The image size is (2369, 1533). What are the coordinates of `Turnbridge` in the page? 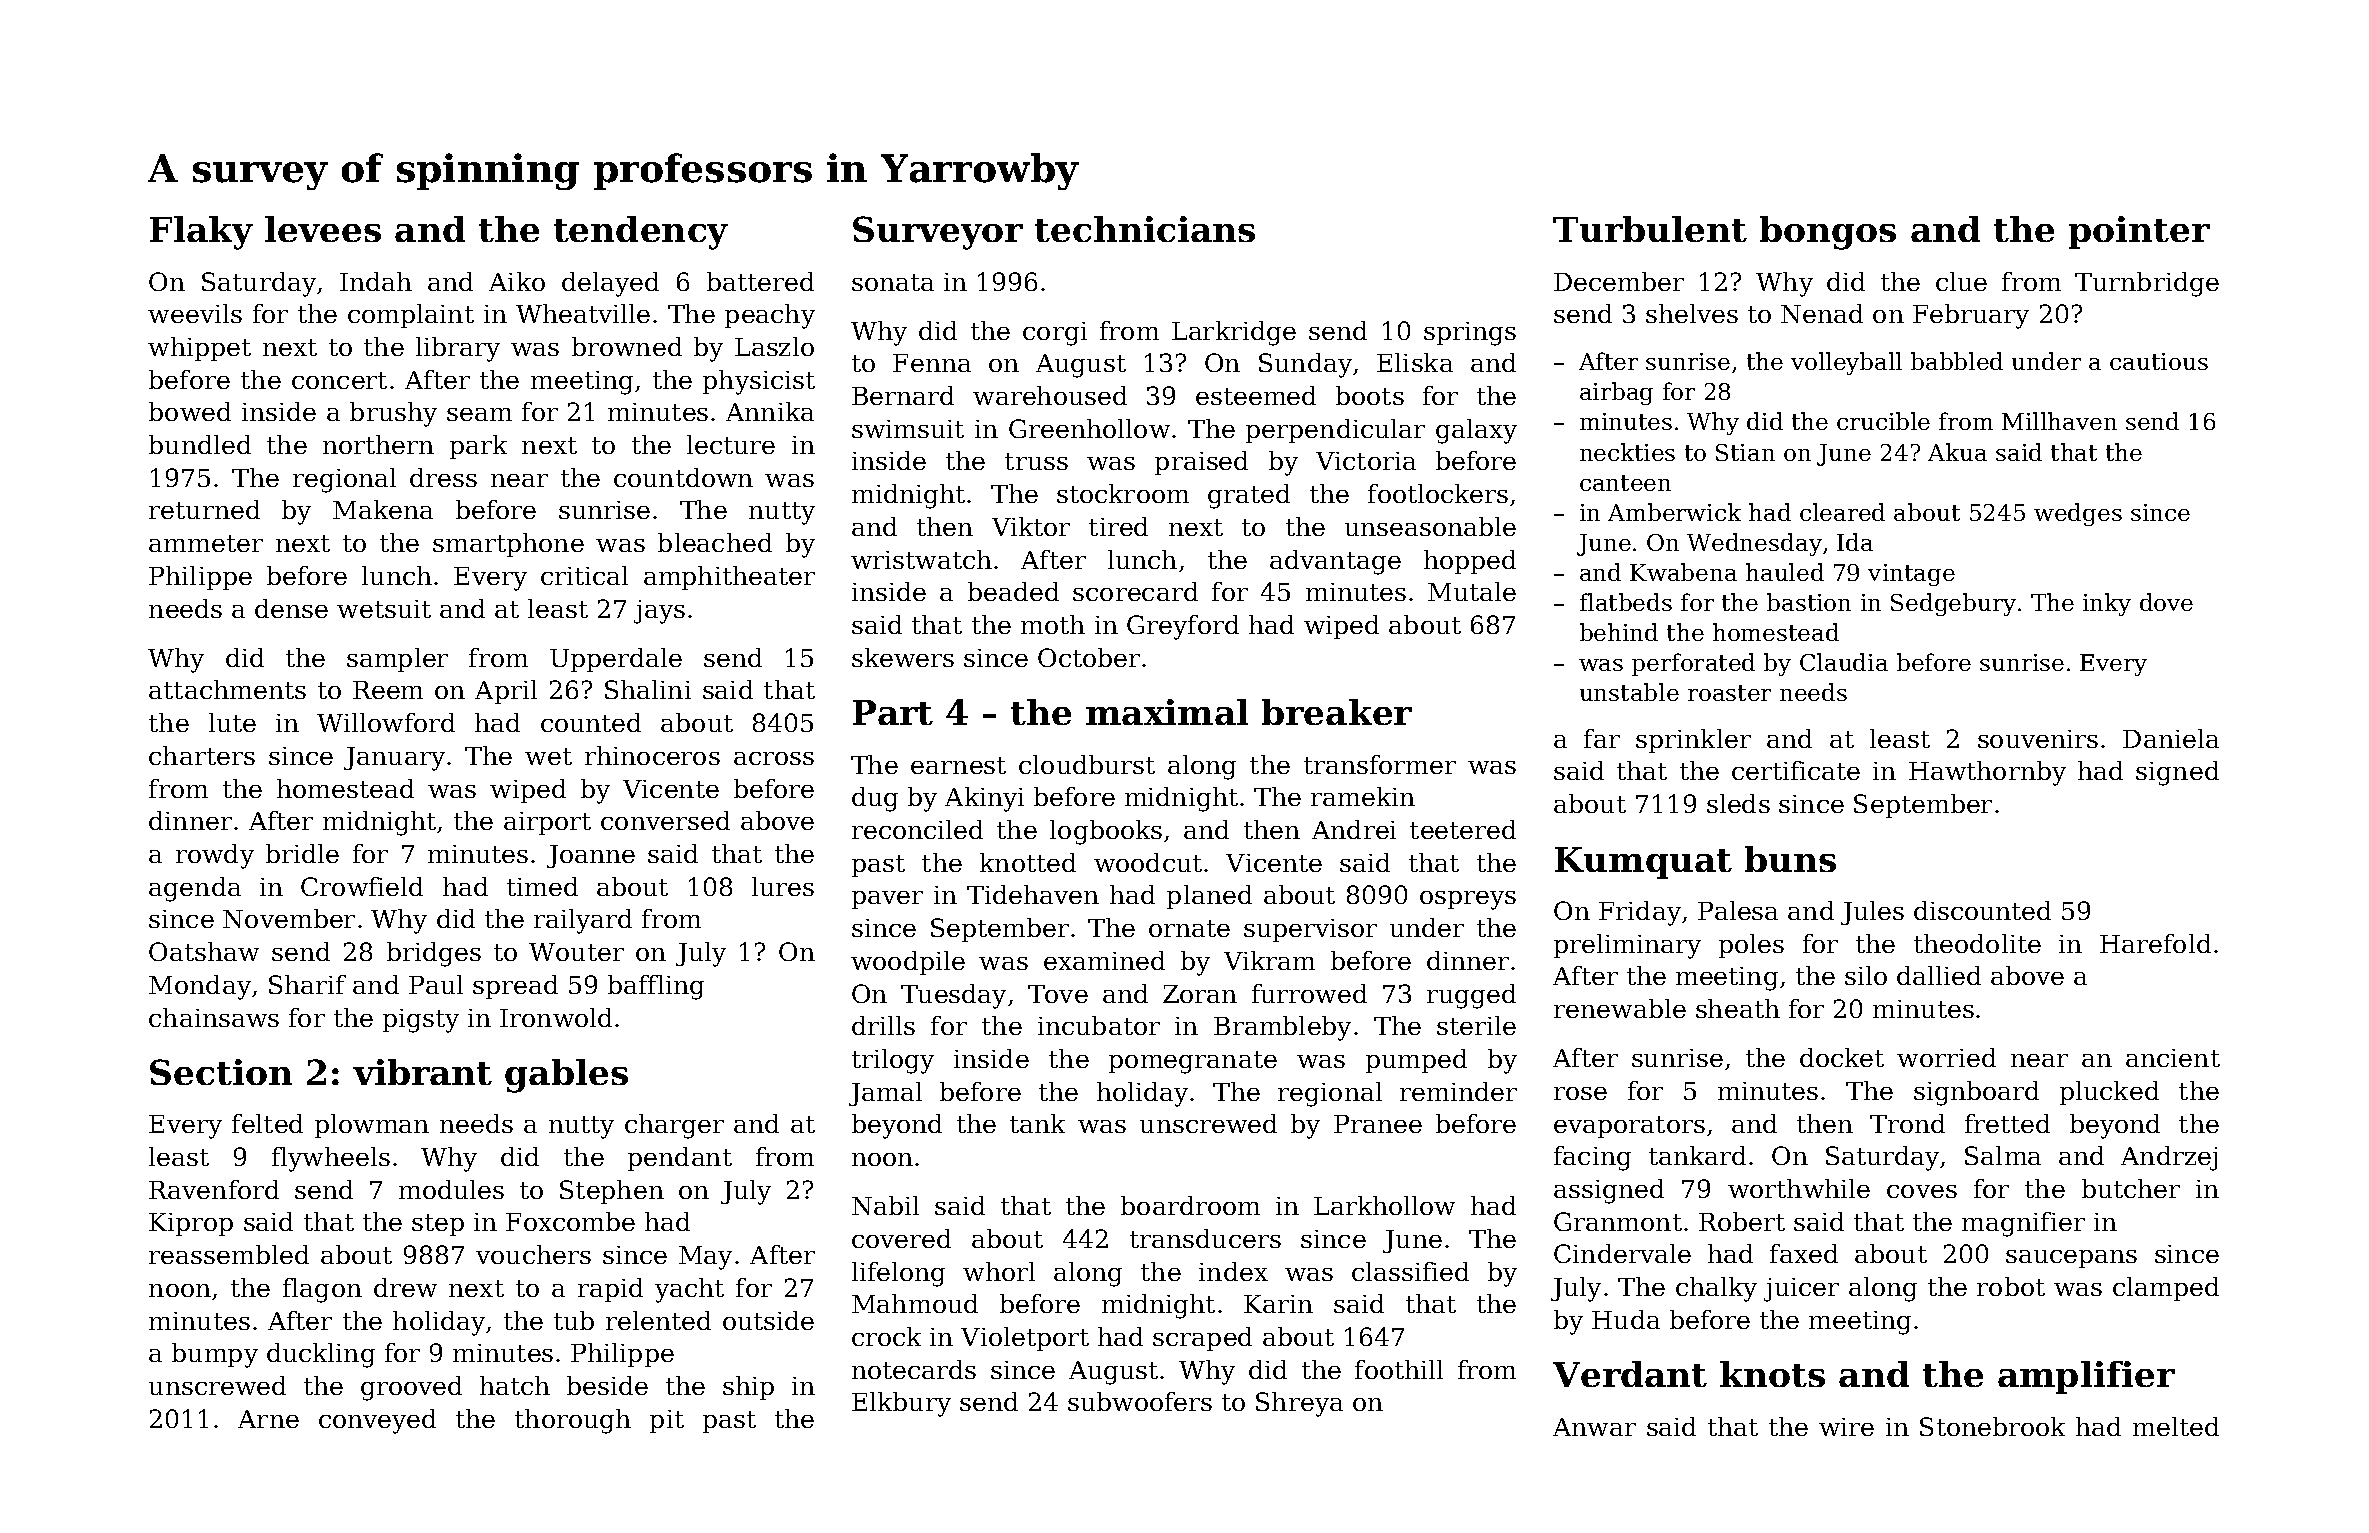 It's located at (2147, 284).
